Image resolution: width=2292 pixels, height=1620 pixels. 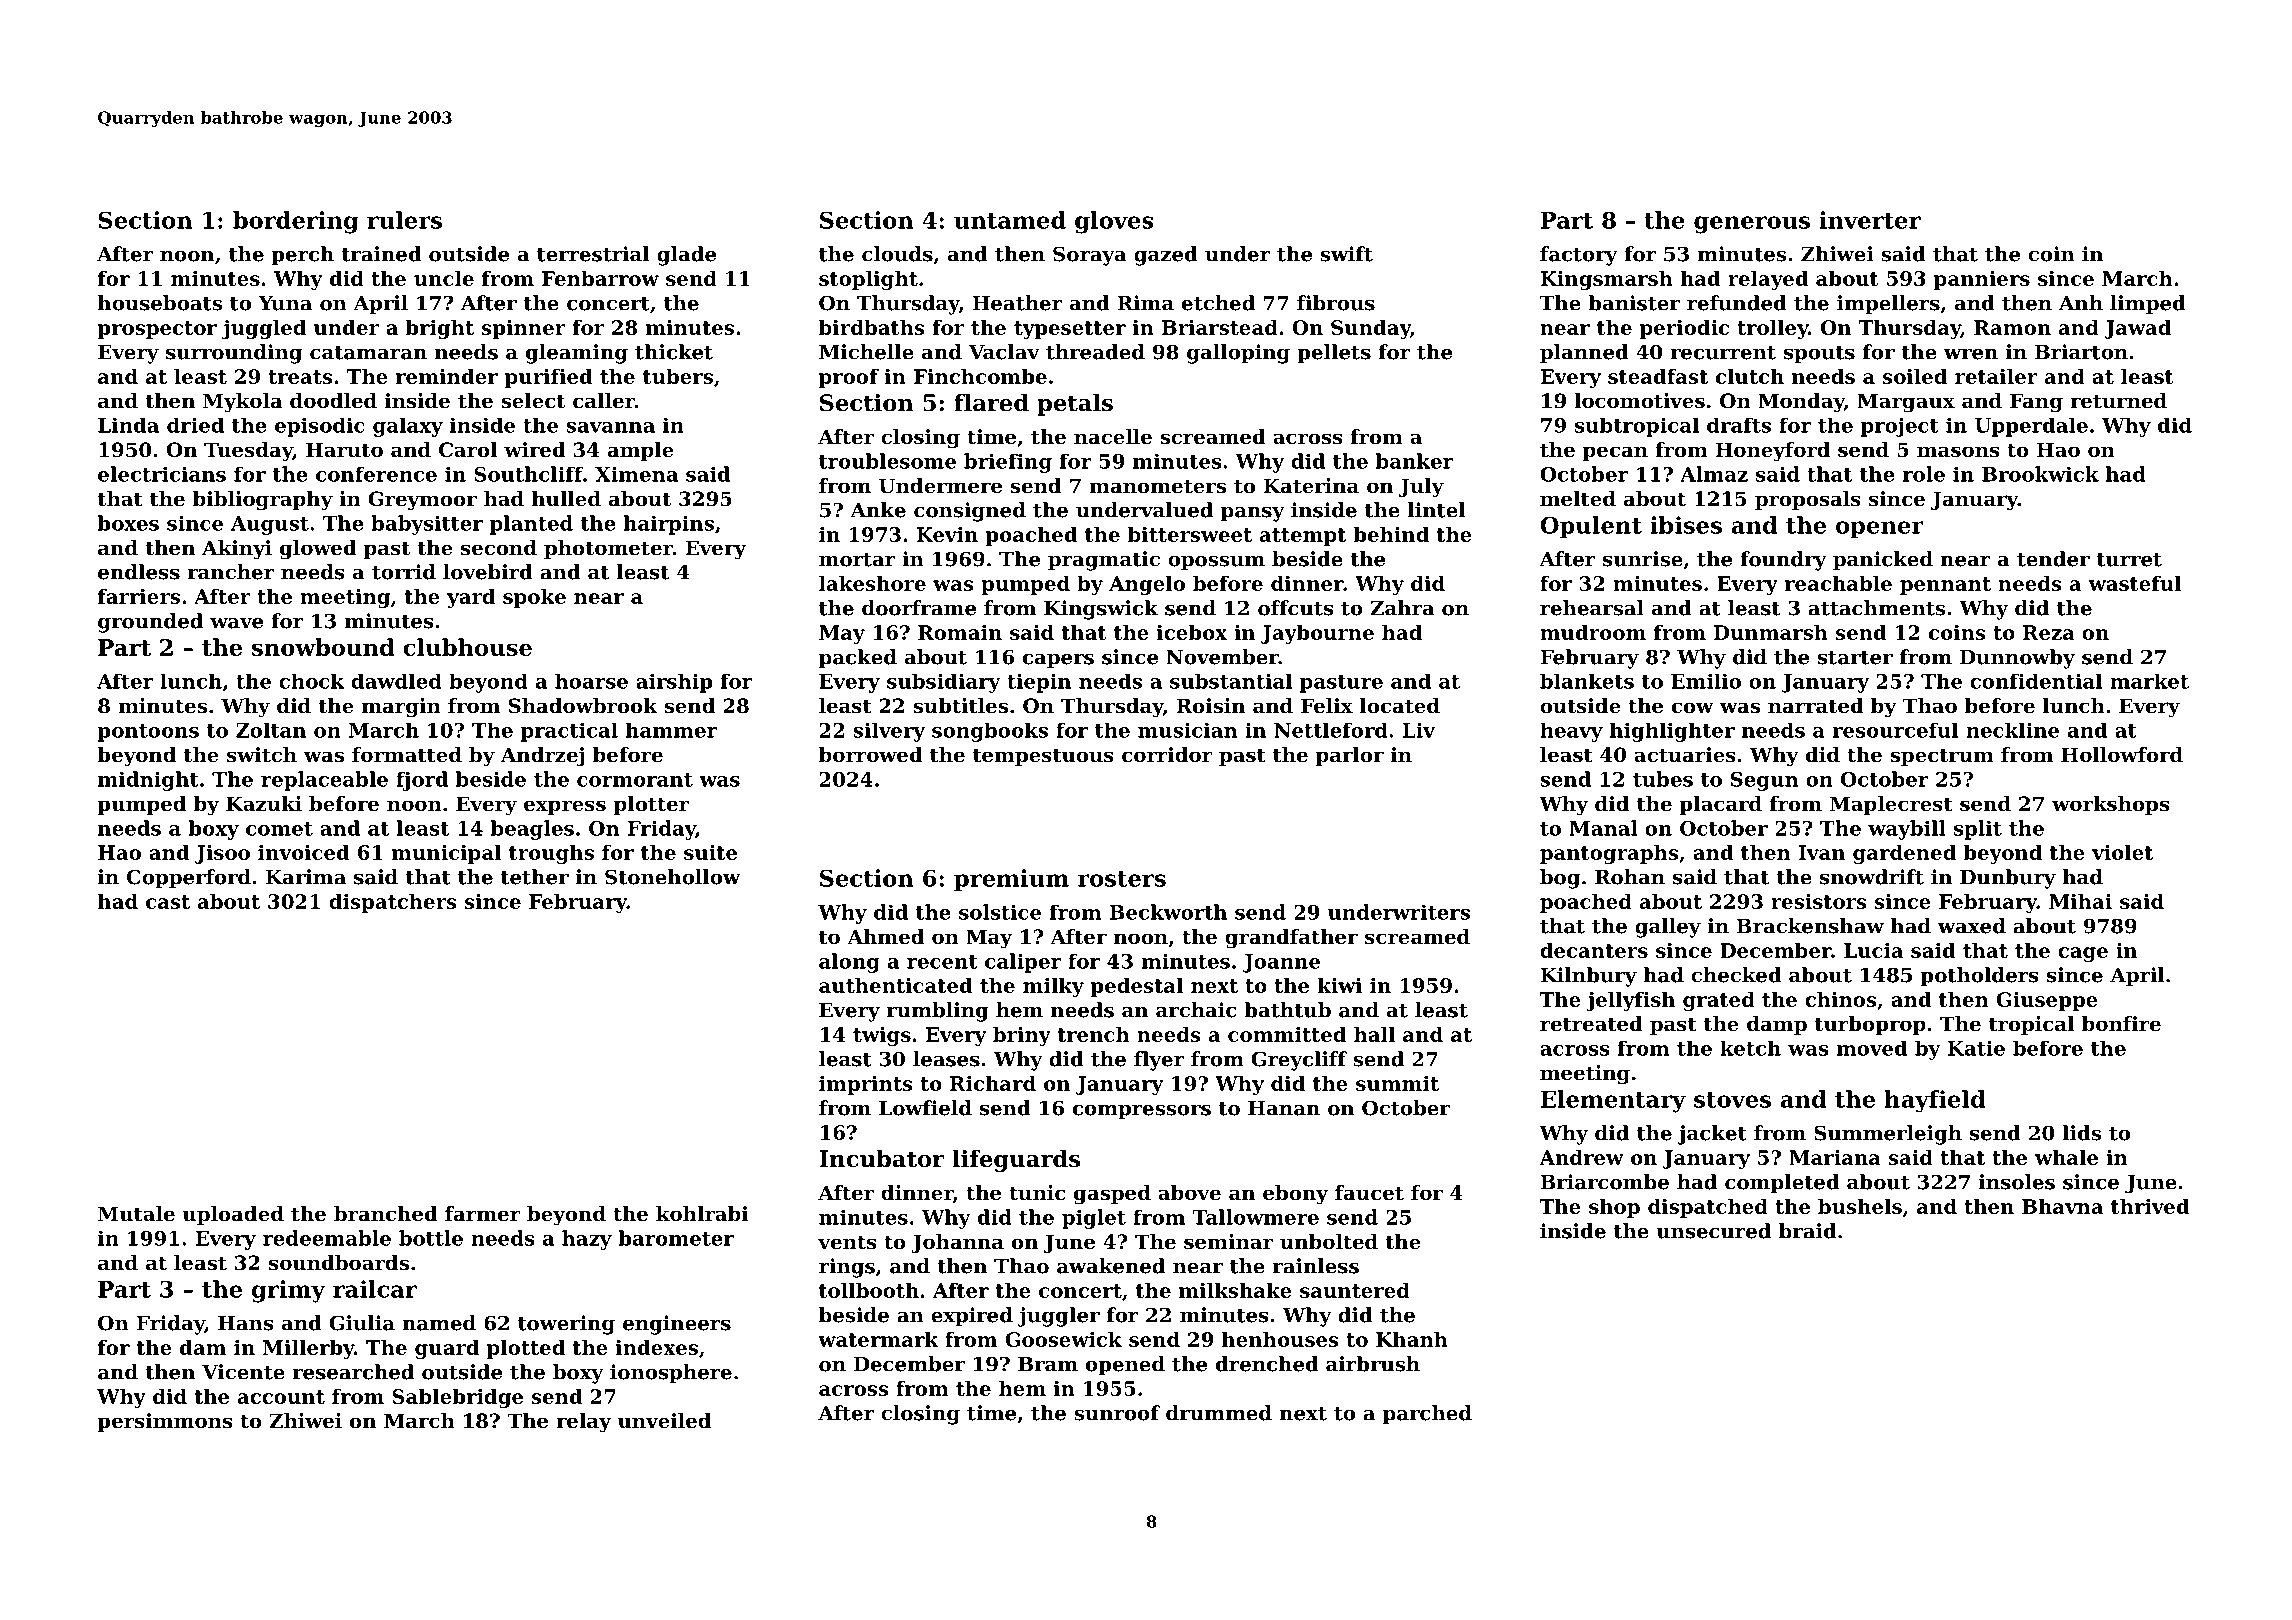 I want to click on typesetter, so click(x=1070, y=330).
